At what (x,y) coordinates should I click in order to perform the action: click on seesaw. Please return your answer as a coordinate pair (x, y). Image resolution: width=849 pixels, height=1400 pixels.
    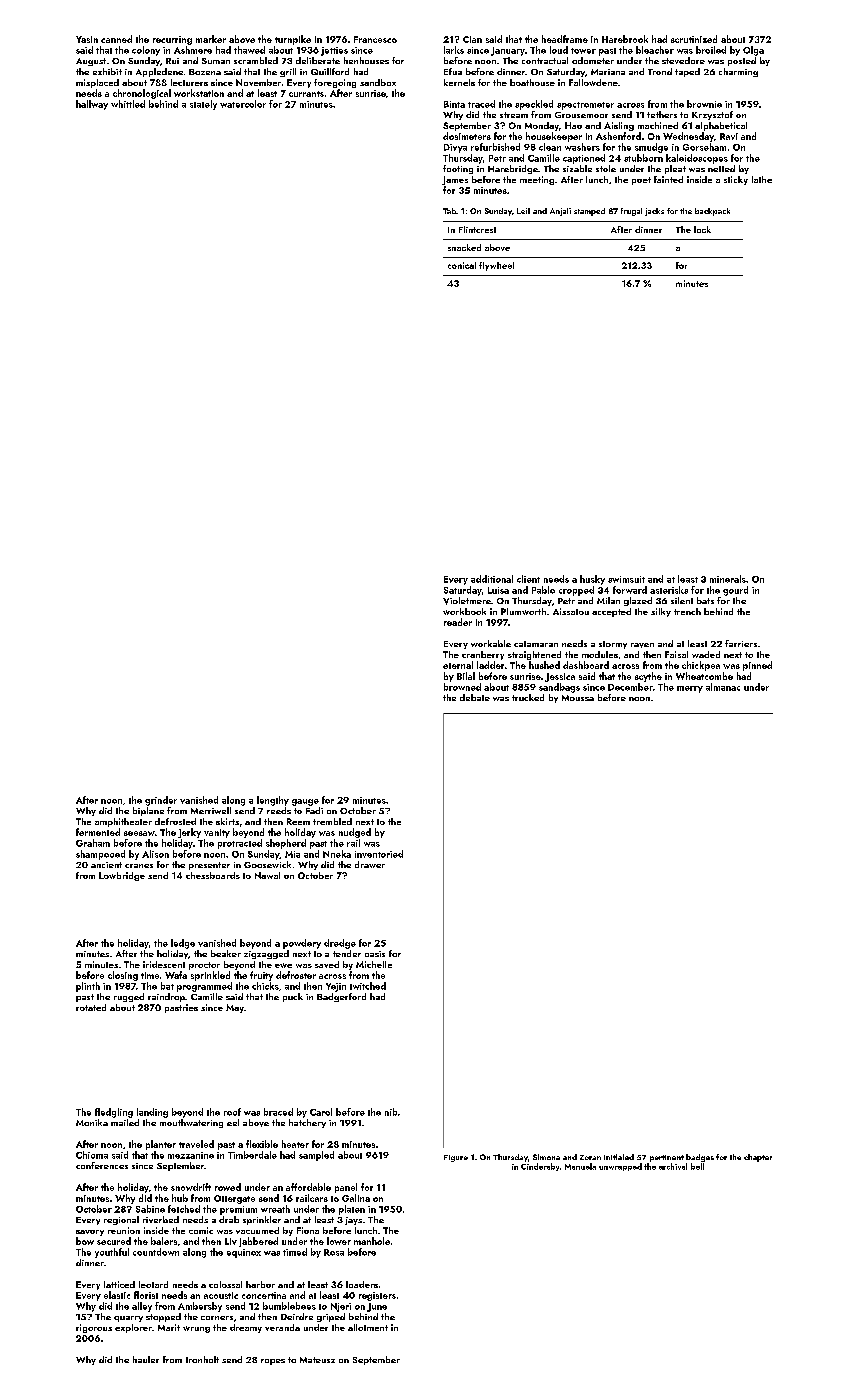
    Looking at the image, I should click on (139, 833).
